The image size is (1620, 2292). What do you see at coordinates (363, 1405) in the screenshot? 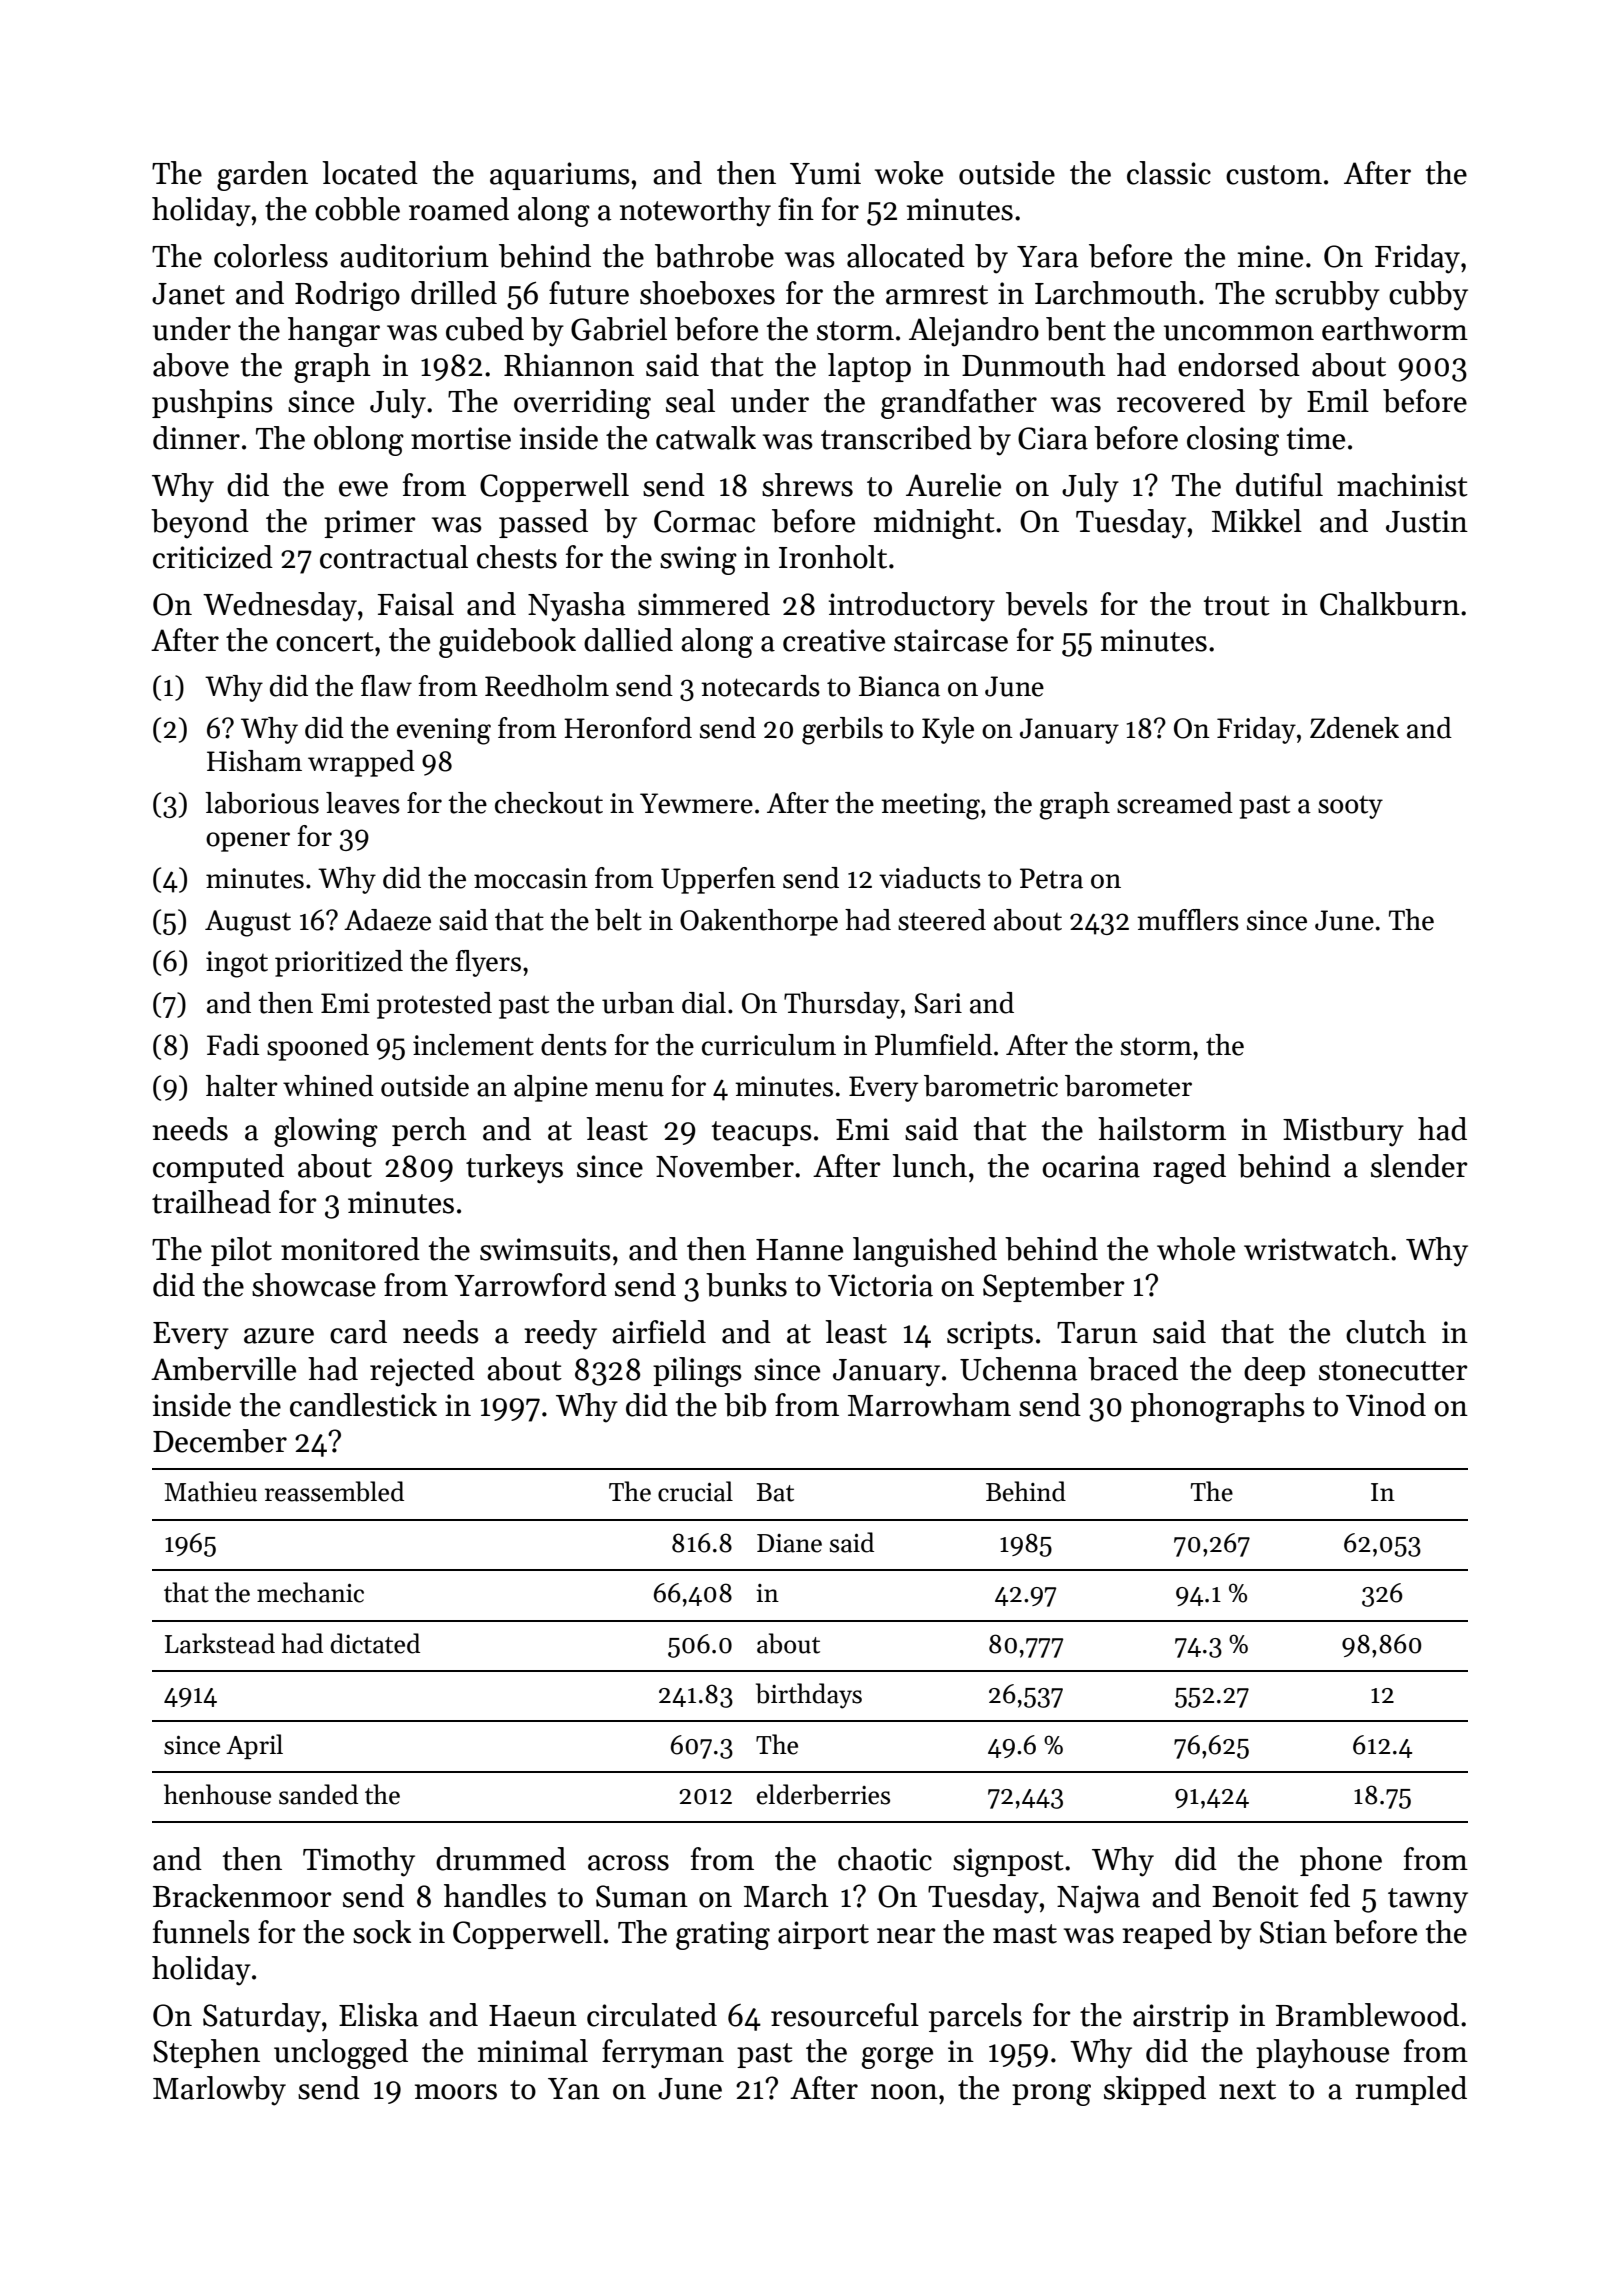
I see `candlestick` at bounding box center [363, 1405].
